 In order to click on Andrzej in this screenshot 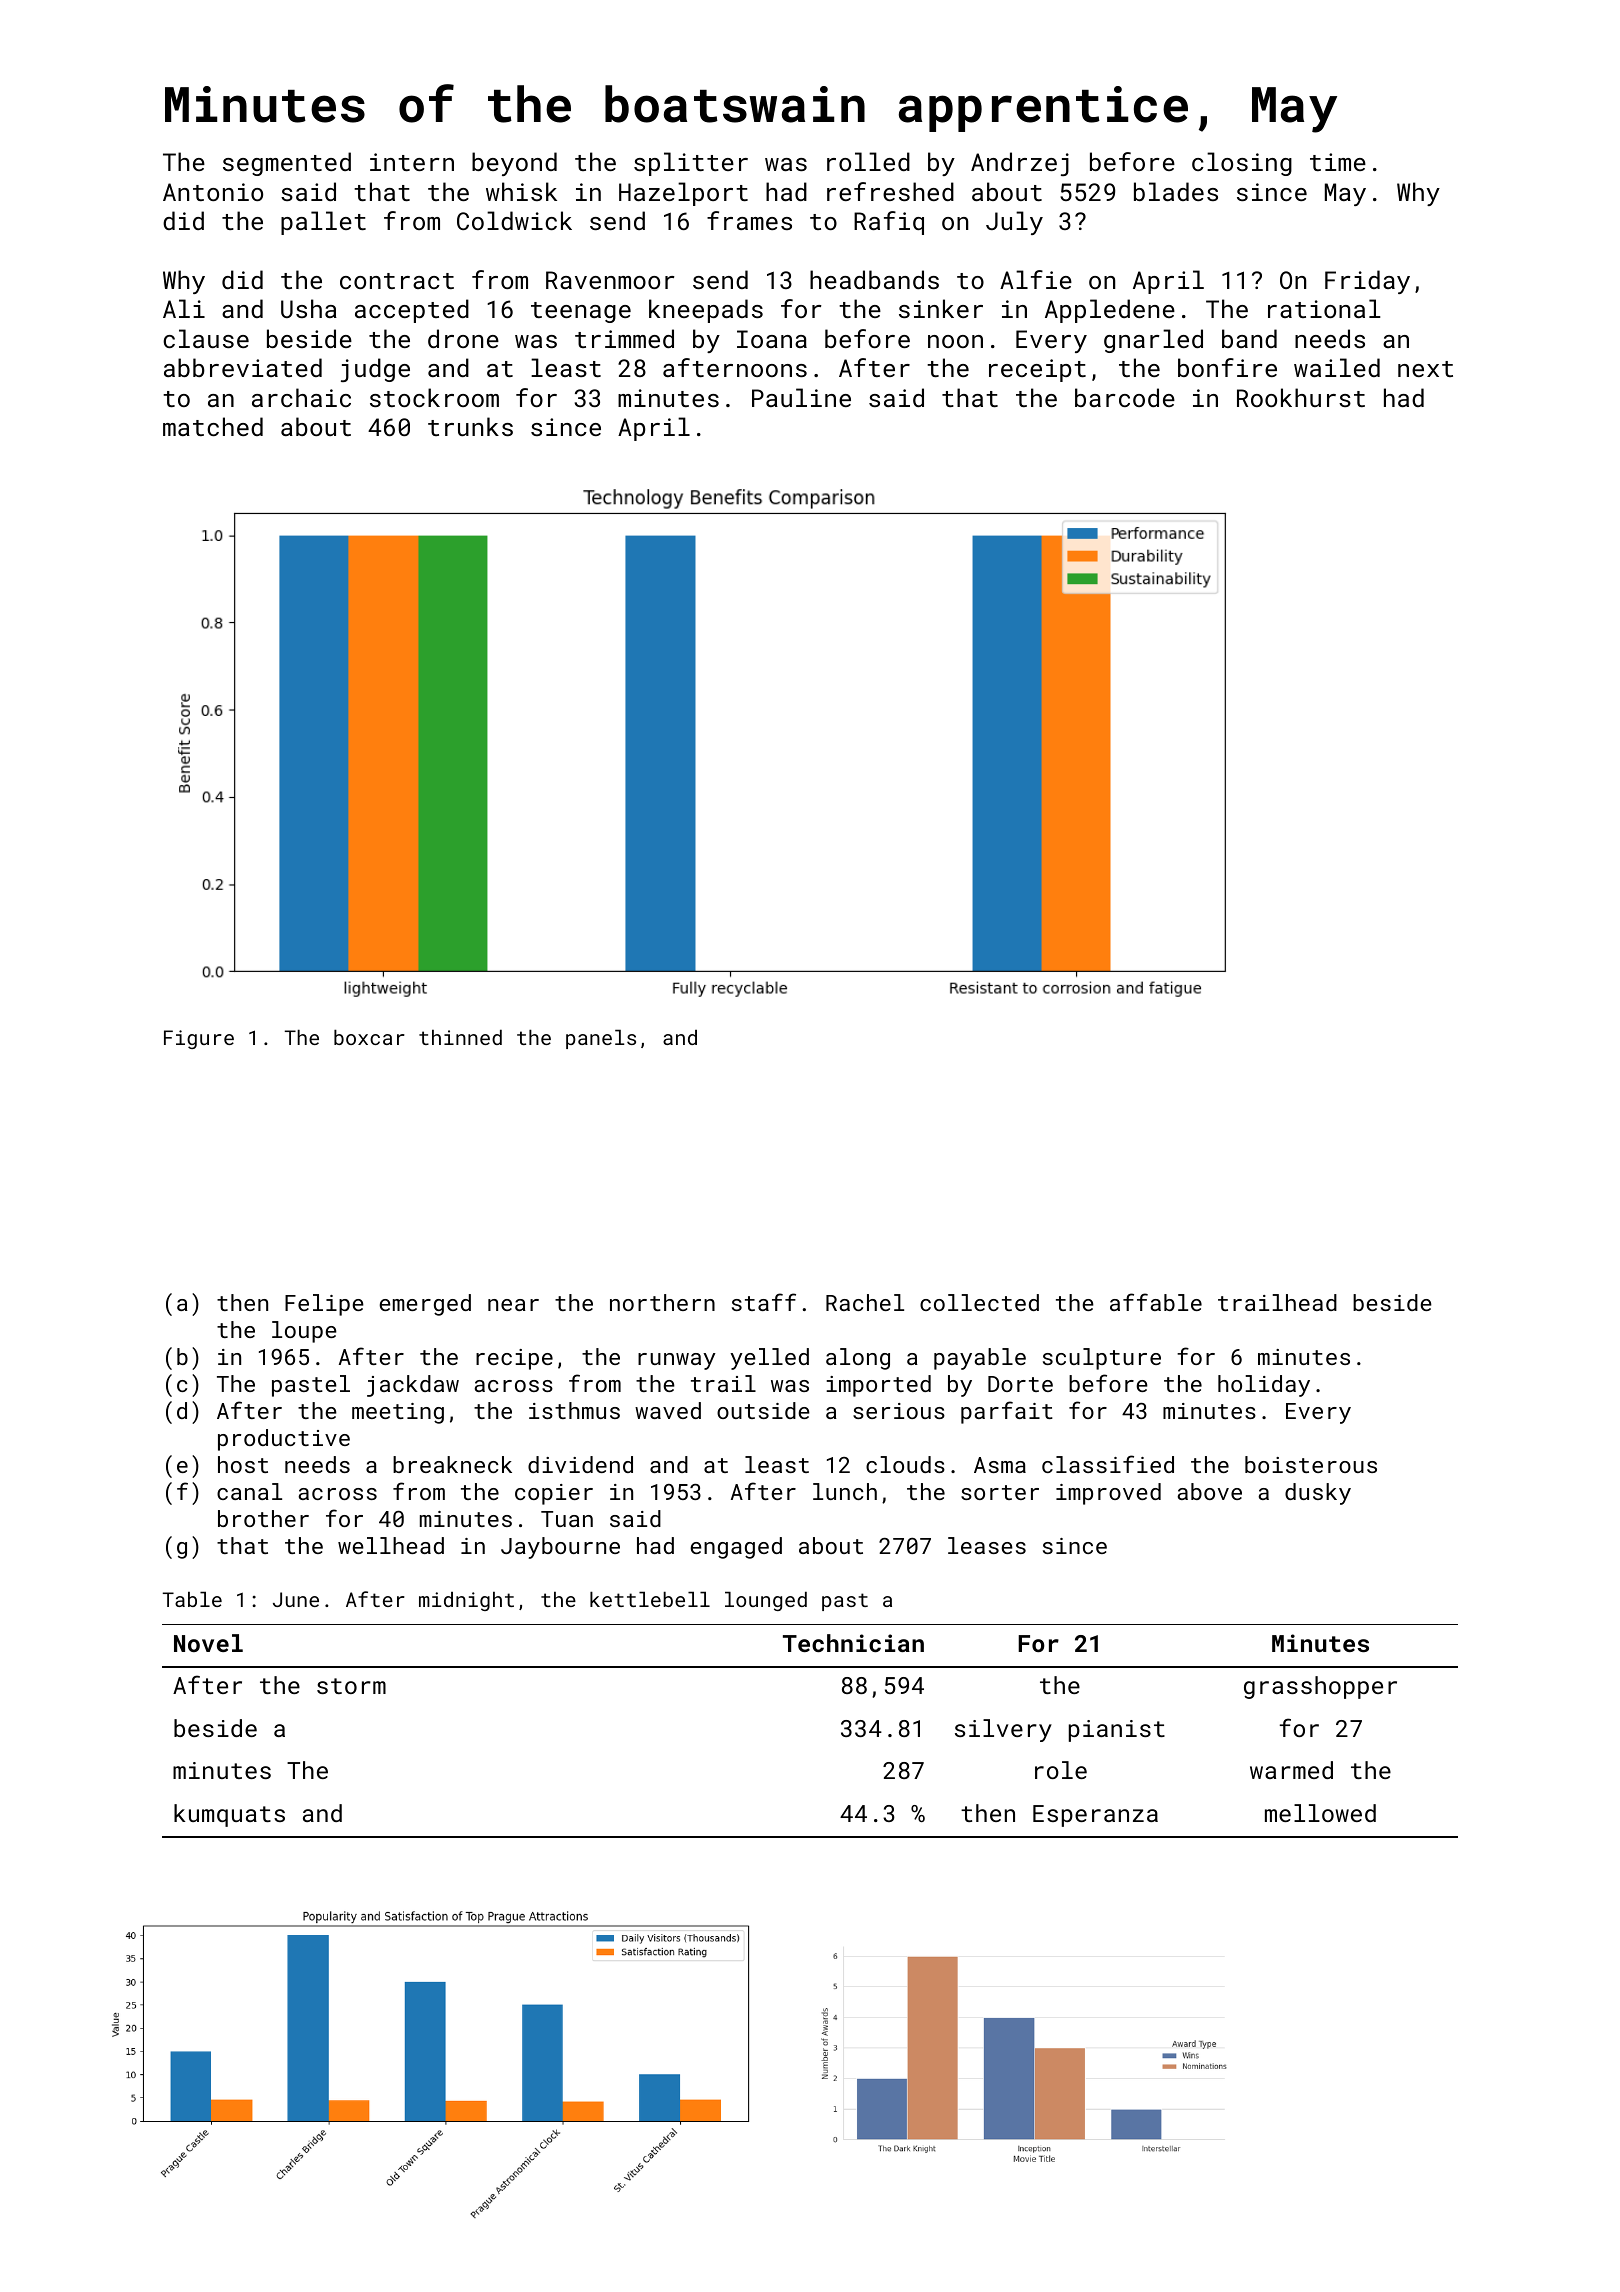, I will do `click(1020, 164)`.
